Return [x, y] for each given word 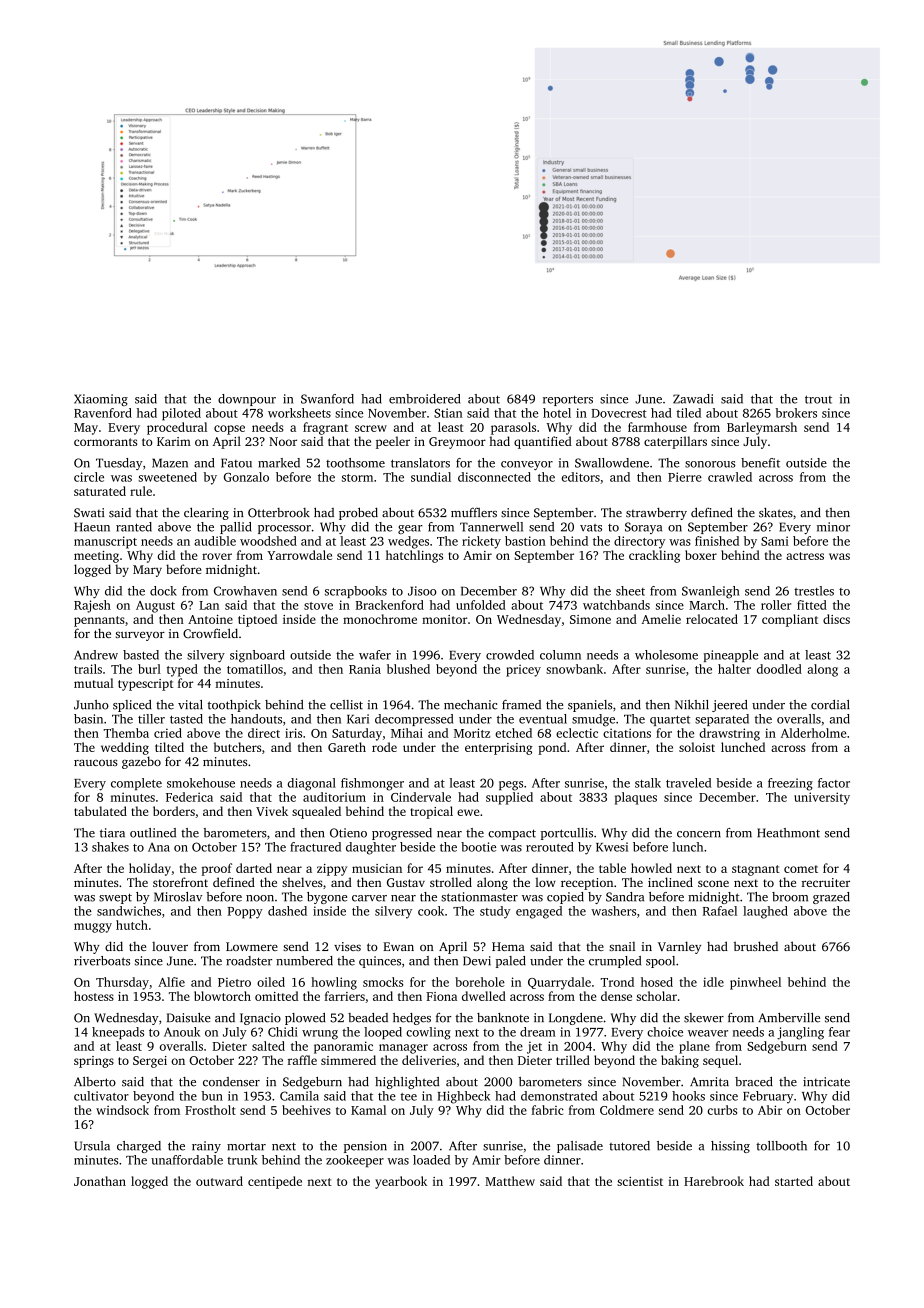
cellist [346, 705]
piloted [181, 414]
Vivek [272, 811]
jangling [800, 1033]
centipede [275, 1182]
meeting [96, 557]
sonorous [710, 464]
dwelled [484, 996]
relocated [712, 619]
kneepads [118, 1033]
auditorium [334, 797]
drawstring [729, 734]
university [822, 798]
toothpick [234, 706]
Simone [590, 619]
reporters [568, 401]
